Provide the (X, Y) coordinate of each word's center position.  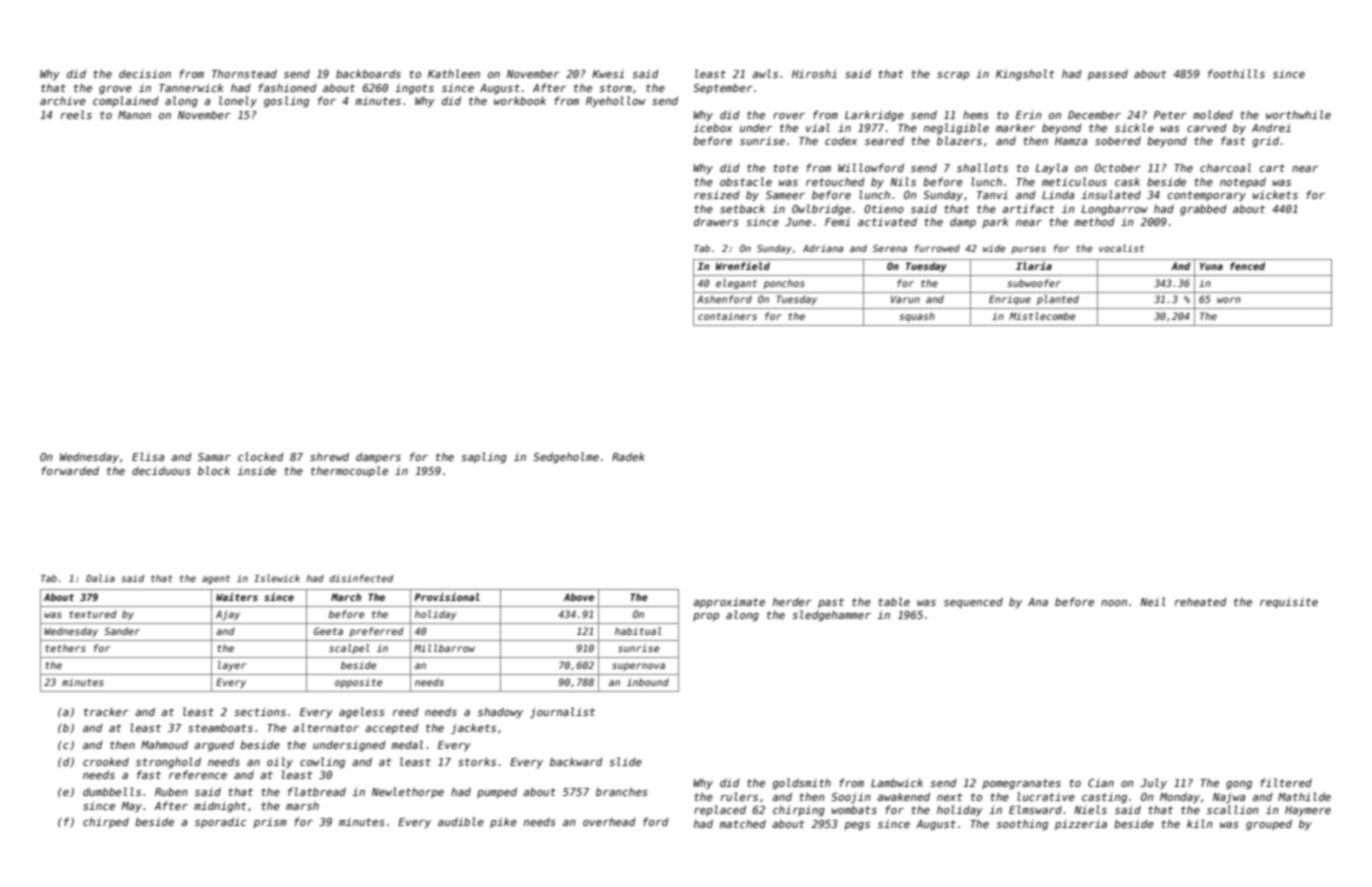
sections (260, 711)
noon (1114, 603)
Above (579, 597)
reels (76, 114)
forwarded (70, 470)
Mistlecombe (1042, 316)
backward (576, 761)
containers (727, 316)
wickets (1275, 194)
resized (717, 194)
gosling (286, 101)
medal (407, 744)
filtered (1286, 782)
